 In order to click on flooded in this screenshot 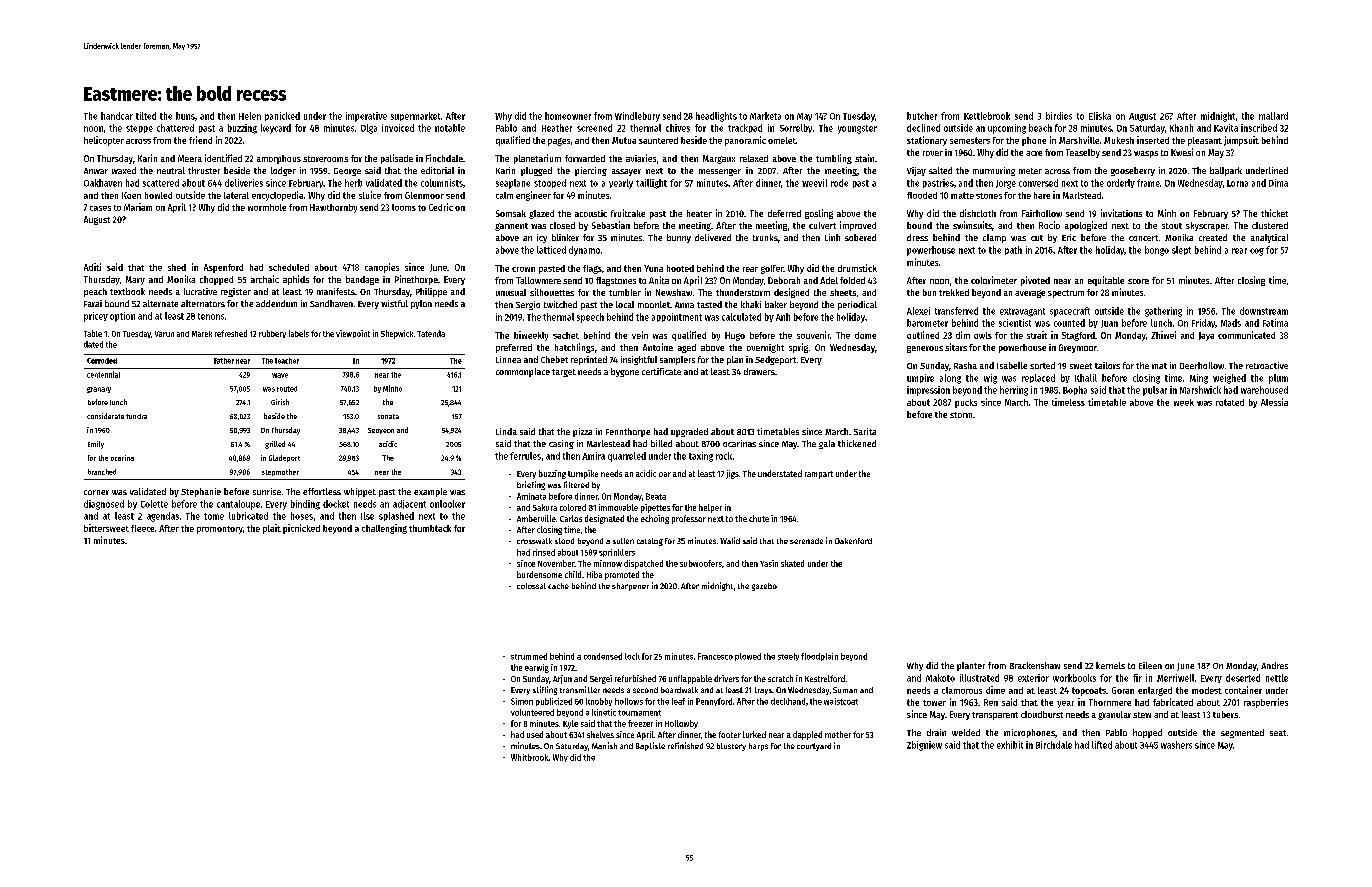, I will do `click(922, 195)`.
